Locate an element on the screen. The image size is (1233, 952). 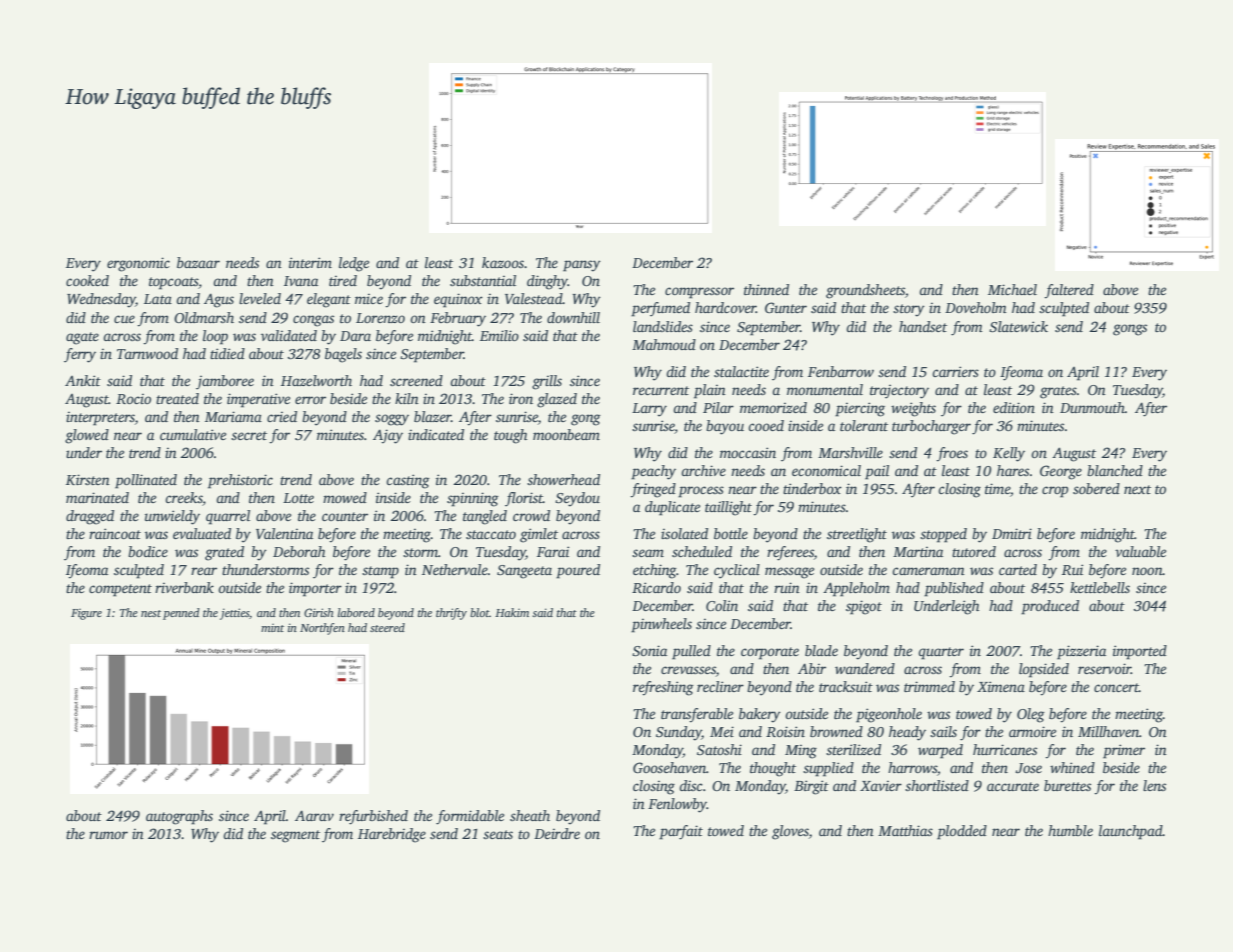
produced is located at coordinates (1050, 607).
